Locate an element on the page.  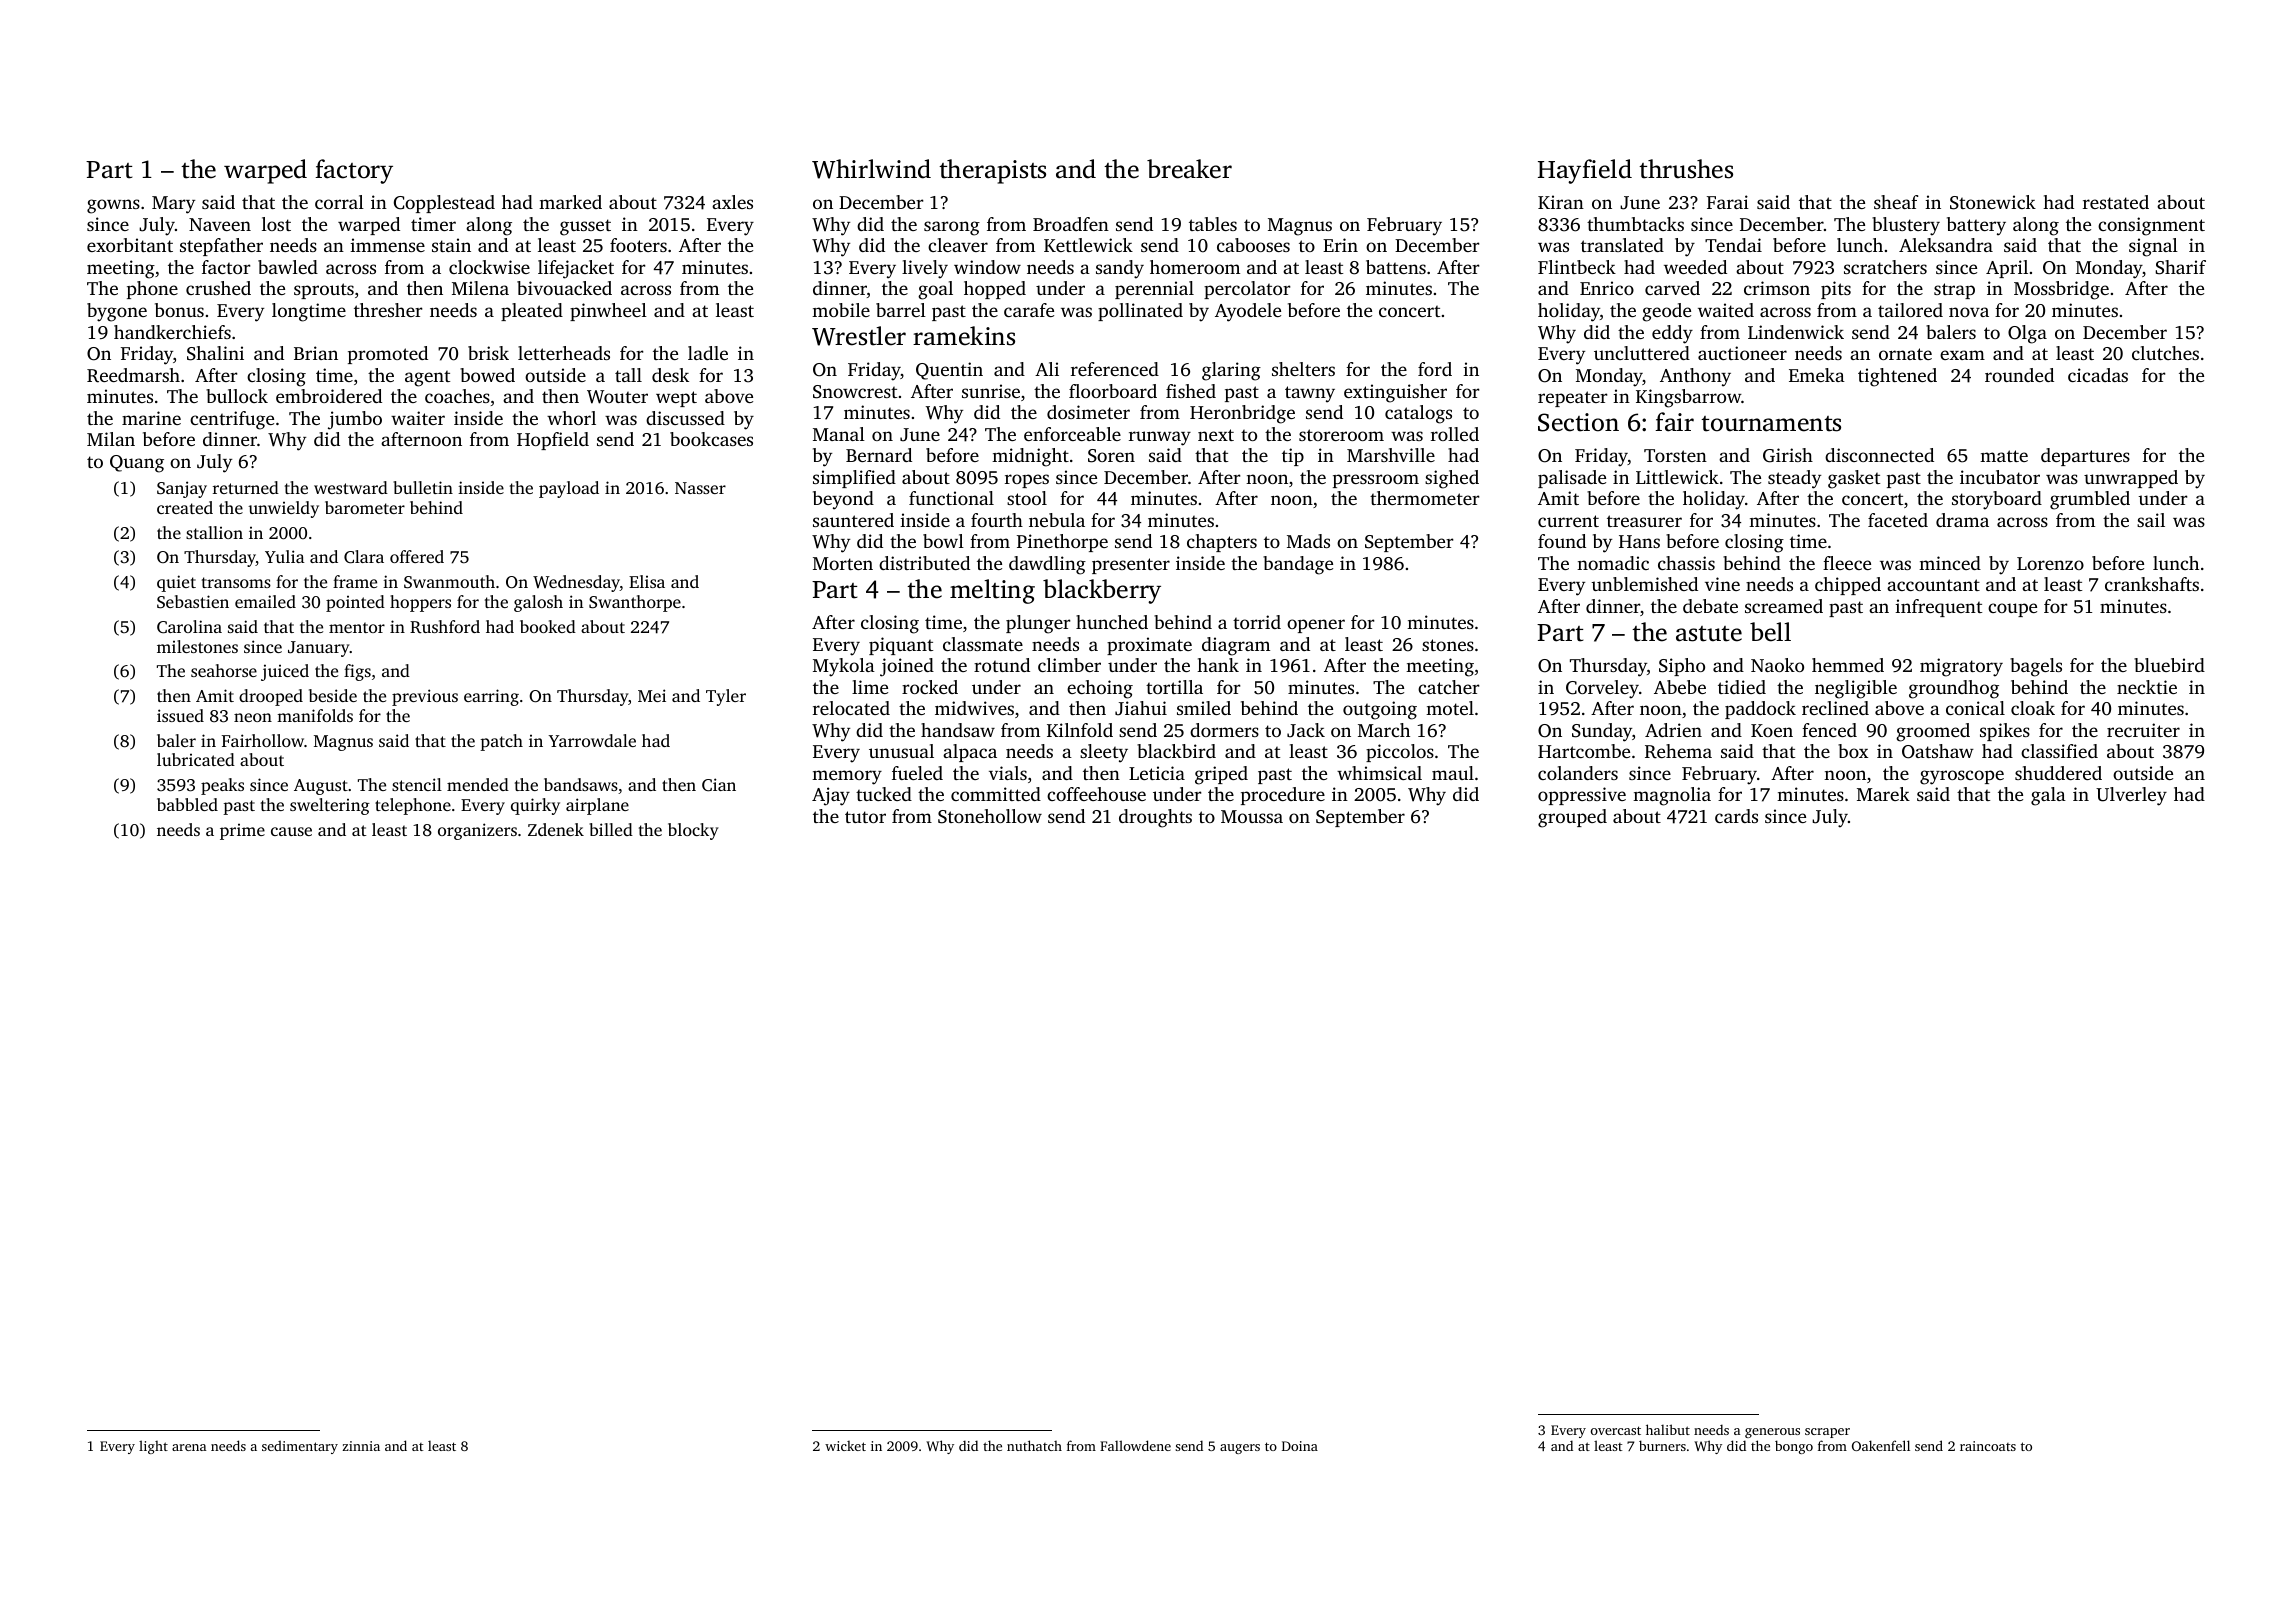
scraper is located at coordinates (1827, 1433).
